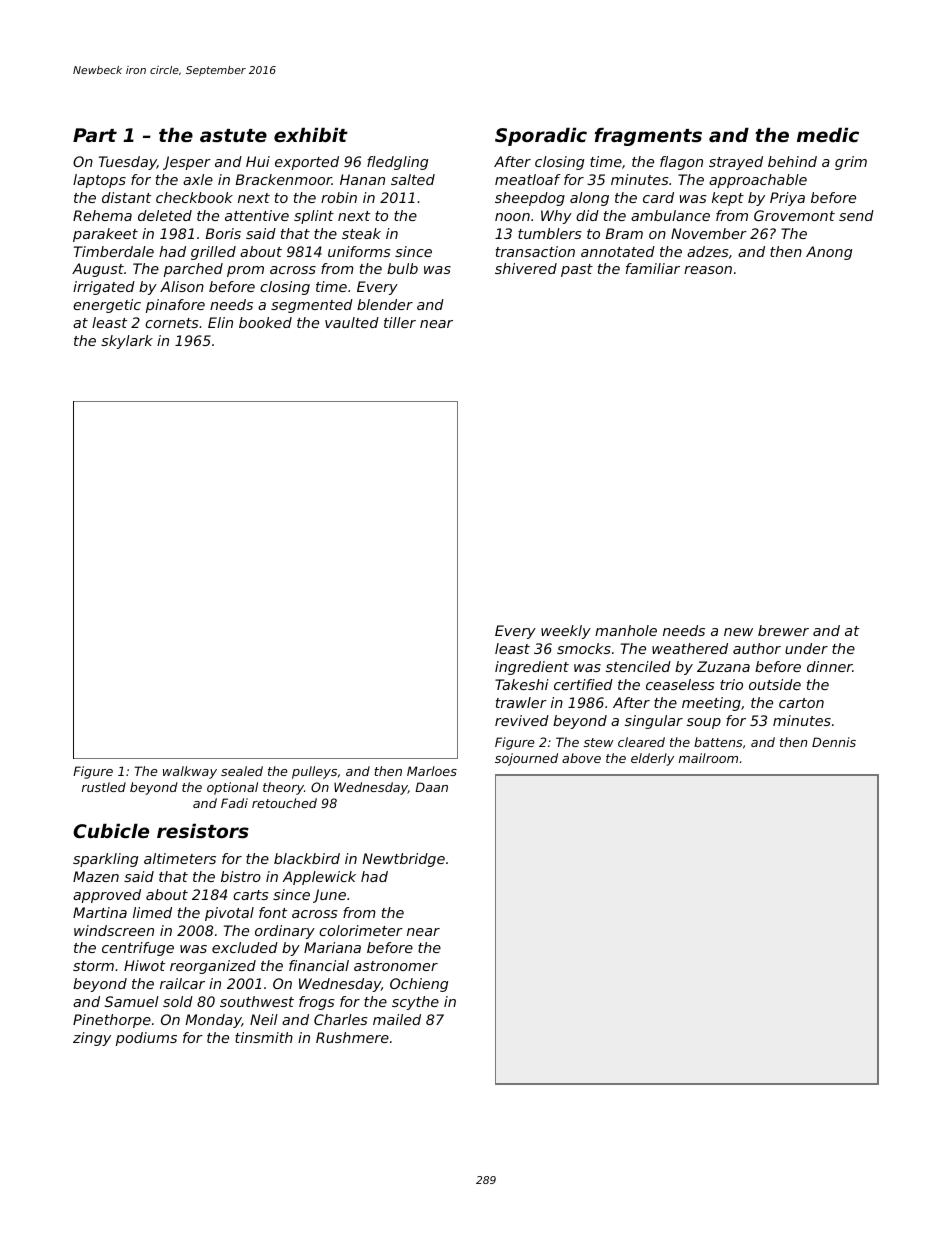  What do you see at coordinates (834, 742) in the screenshot?
I see `Dennis` at bounding box center [834, 742].
